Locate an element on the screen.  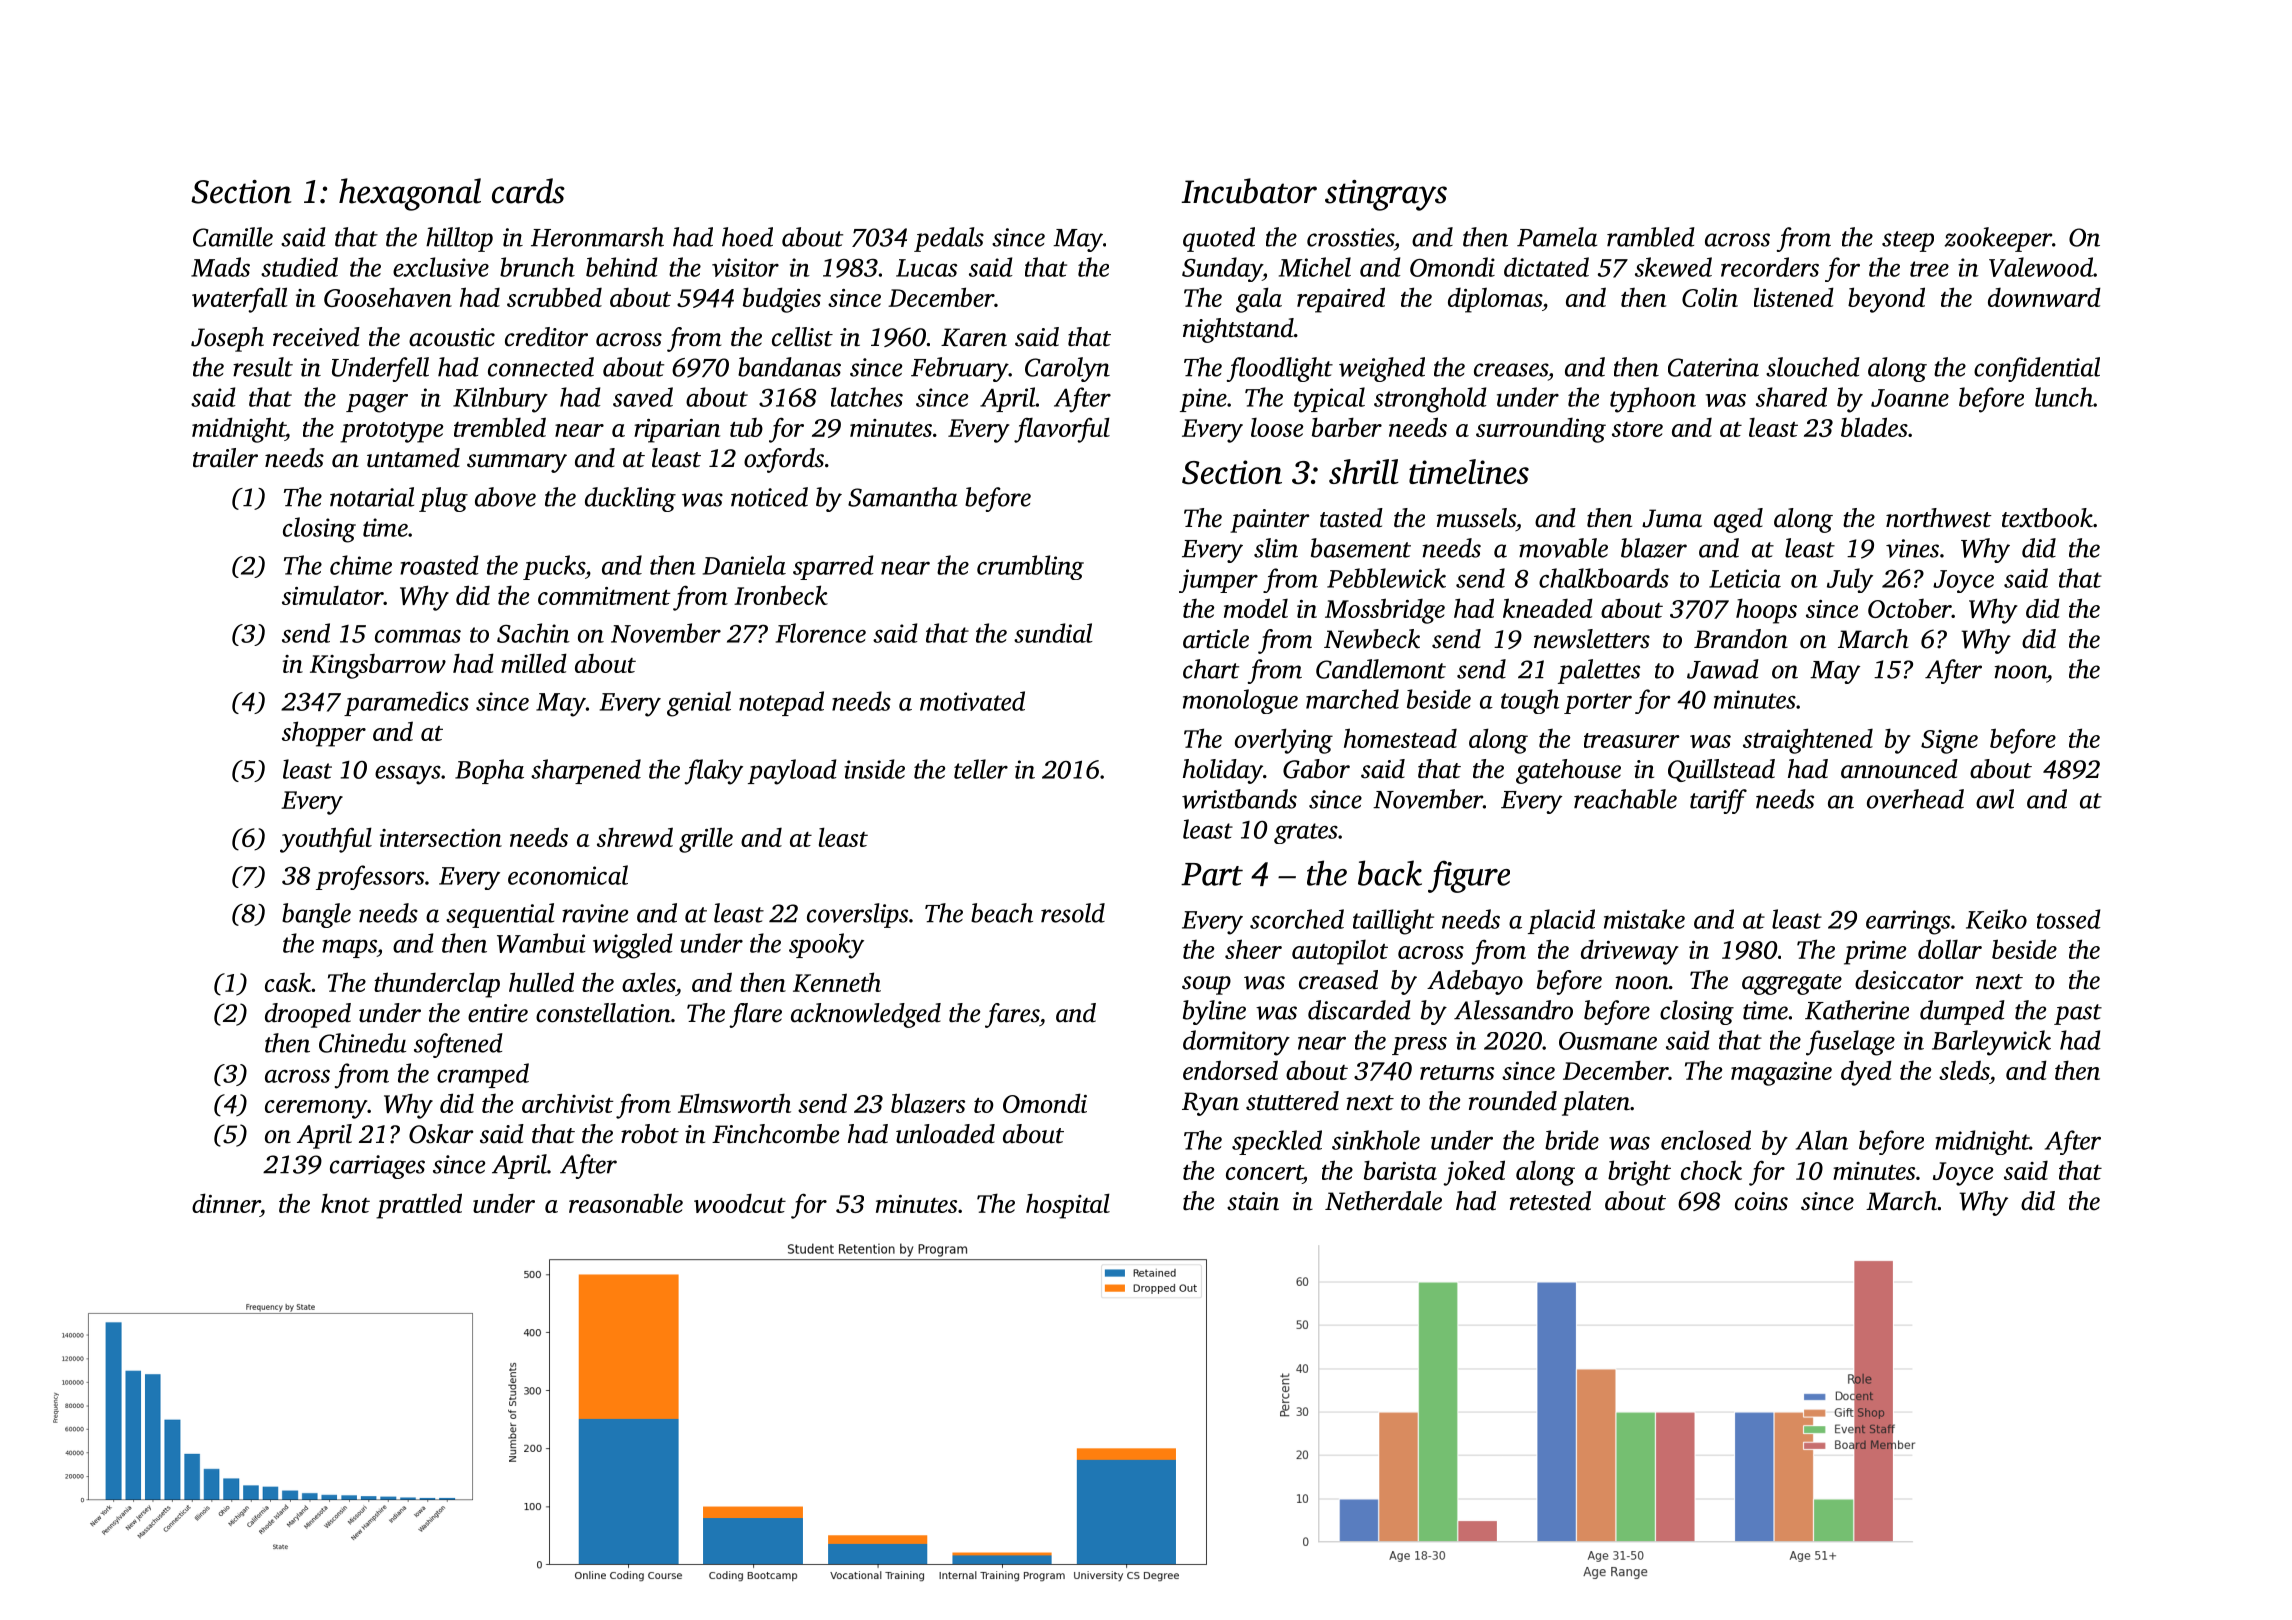
zookeeper is located at coordinates (1998, 239).
